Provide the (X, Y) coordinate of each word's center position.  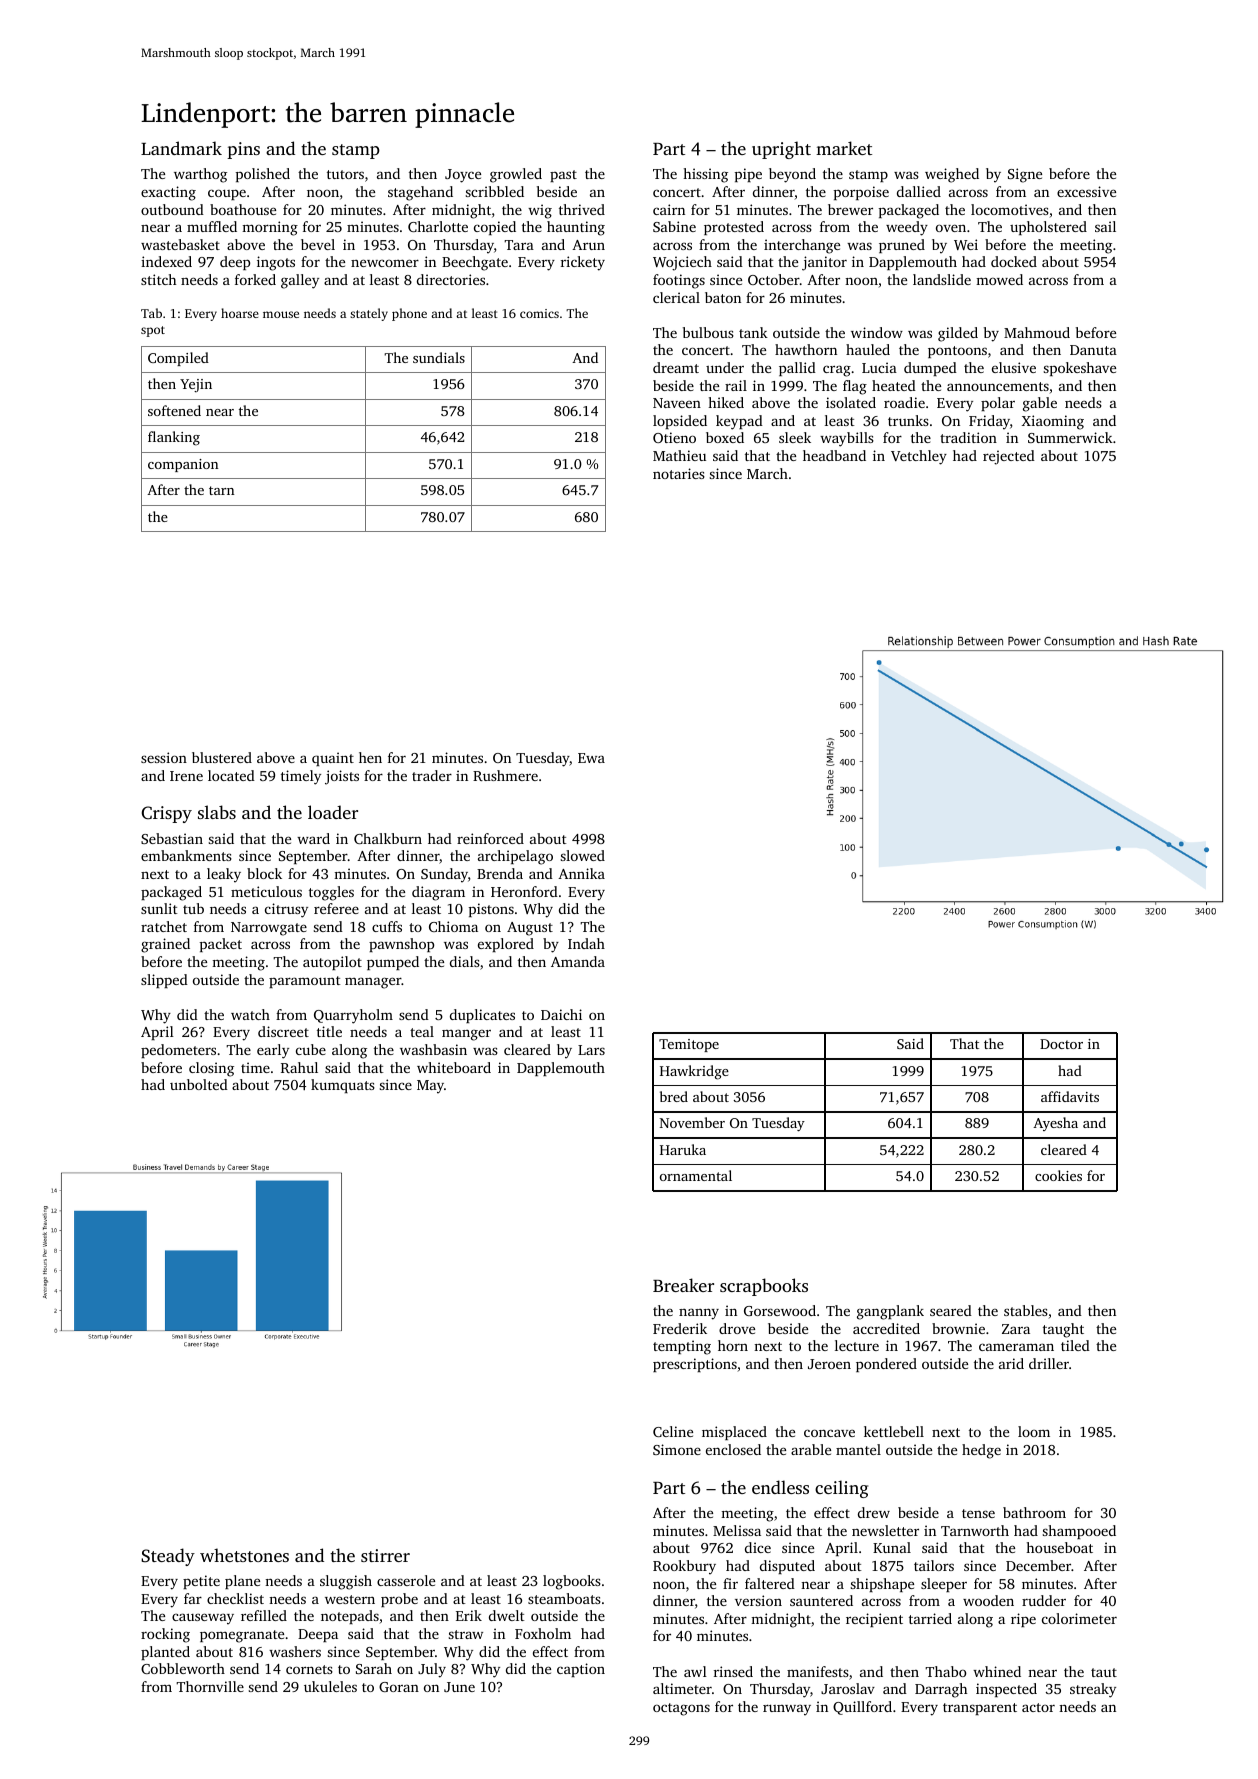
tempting (682, 1347)
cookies (1058, 1175)
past (563, 176)
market (844, 148)
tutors (345, 174)
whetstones (244, 1555)
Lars (591, 1050)
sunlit (159, 908)
